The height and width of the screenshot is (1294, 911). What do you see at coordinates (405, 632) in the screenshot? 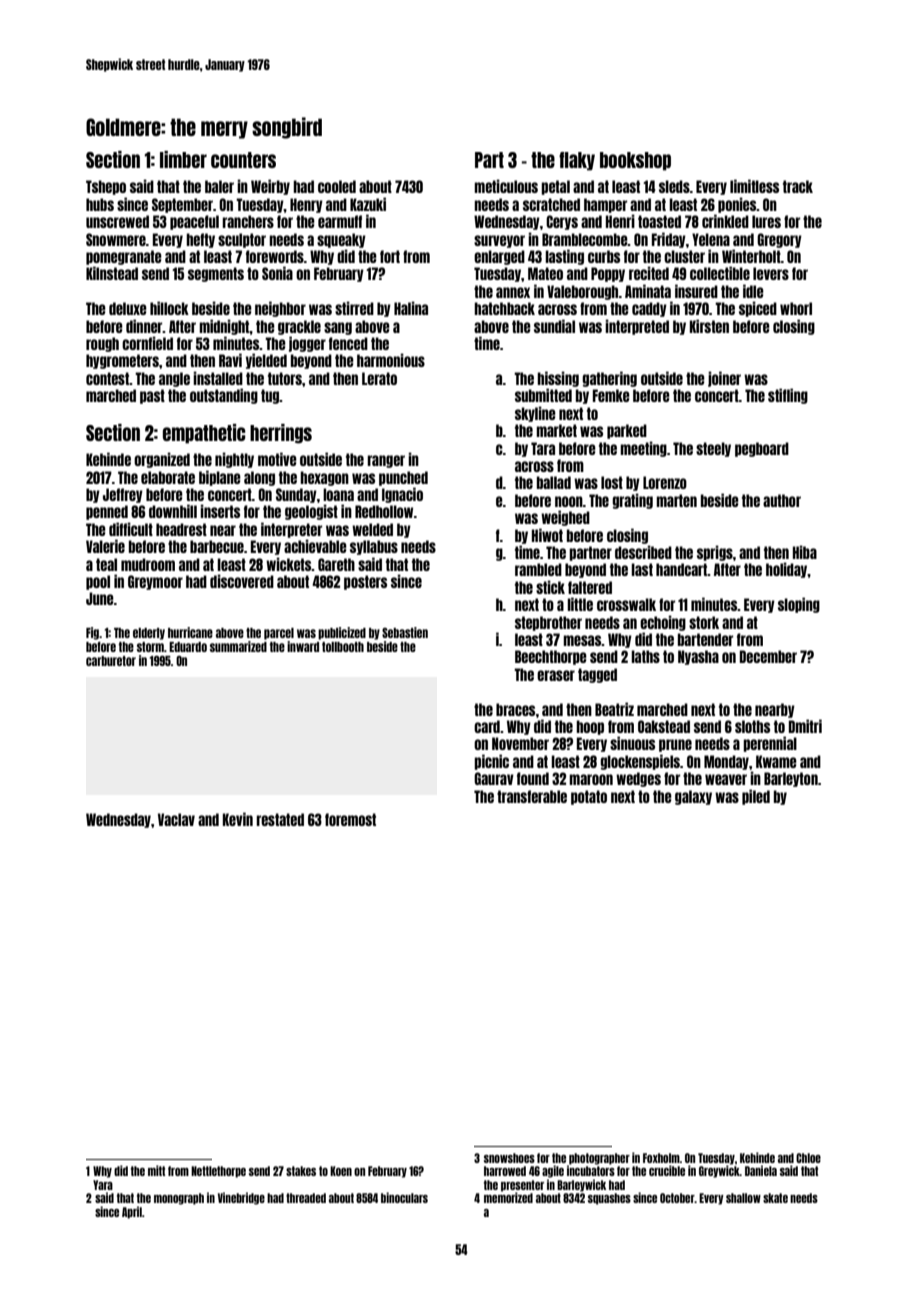
I see `Sebastien` at bounding box center [405, 632].
